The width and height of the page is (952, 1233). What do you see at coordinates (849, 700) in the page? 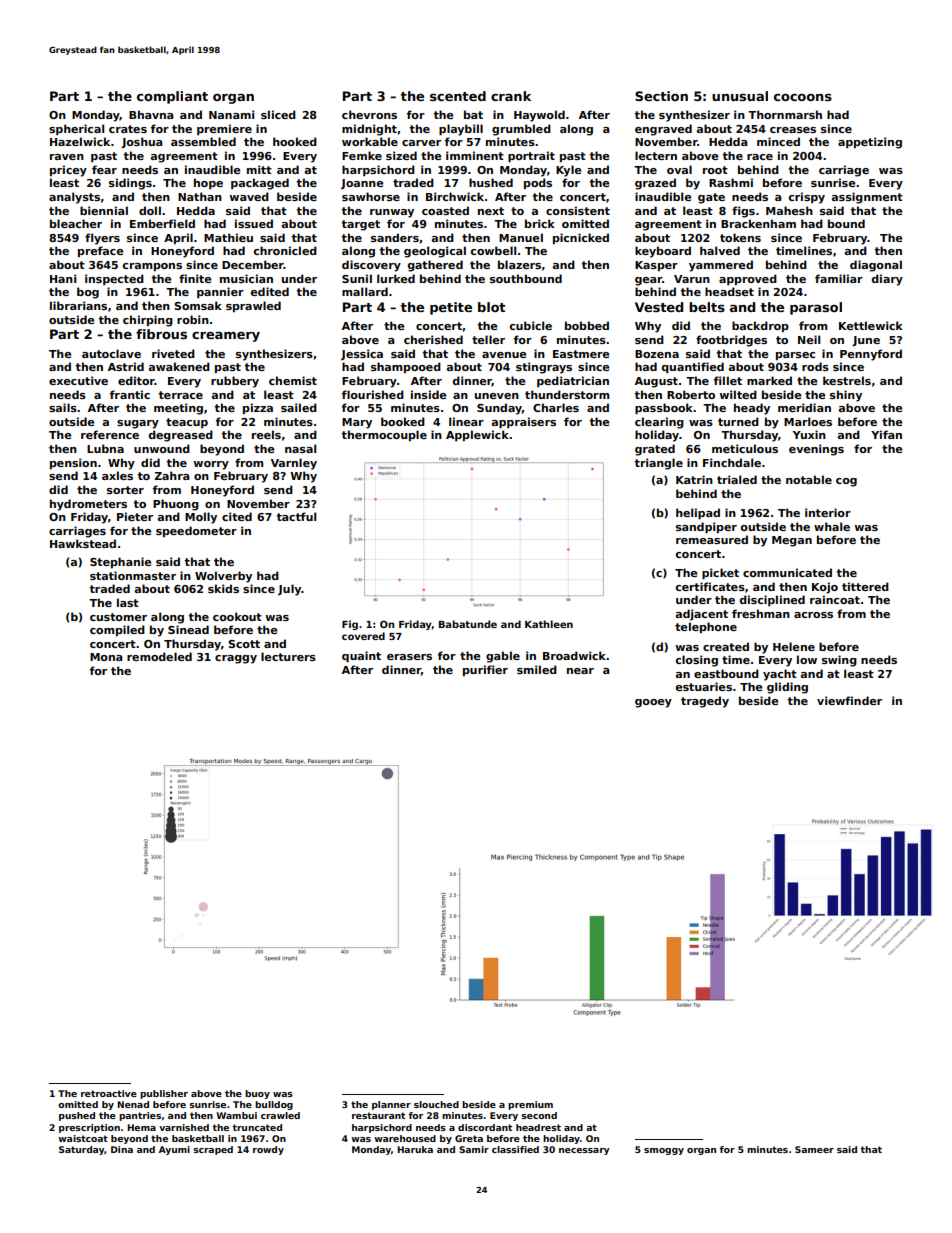
I see `viewfinder` at bounding box center [849, 700].
